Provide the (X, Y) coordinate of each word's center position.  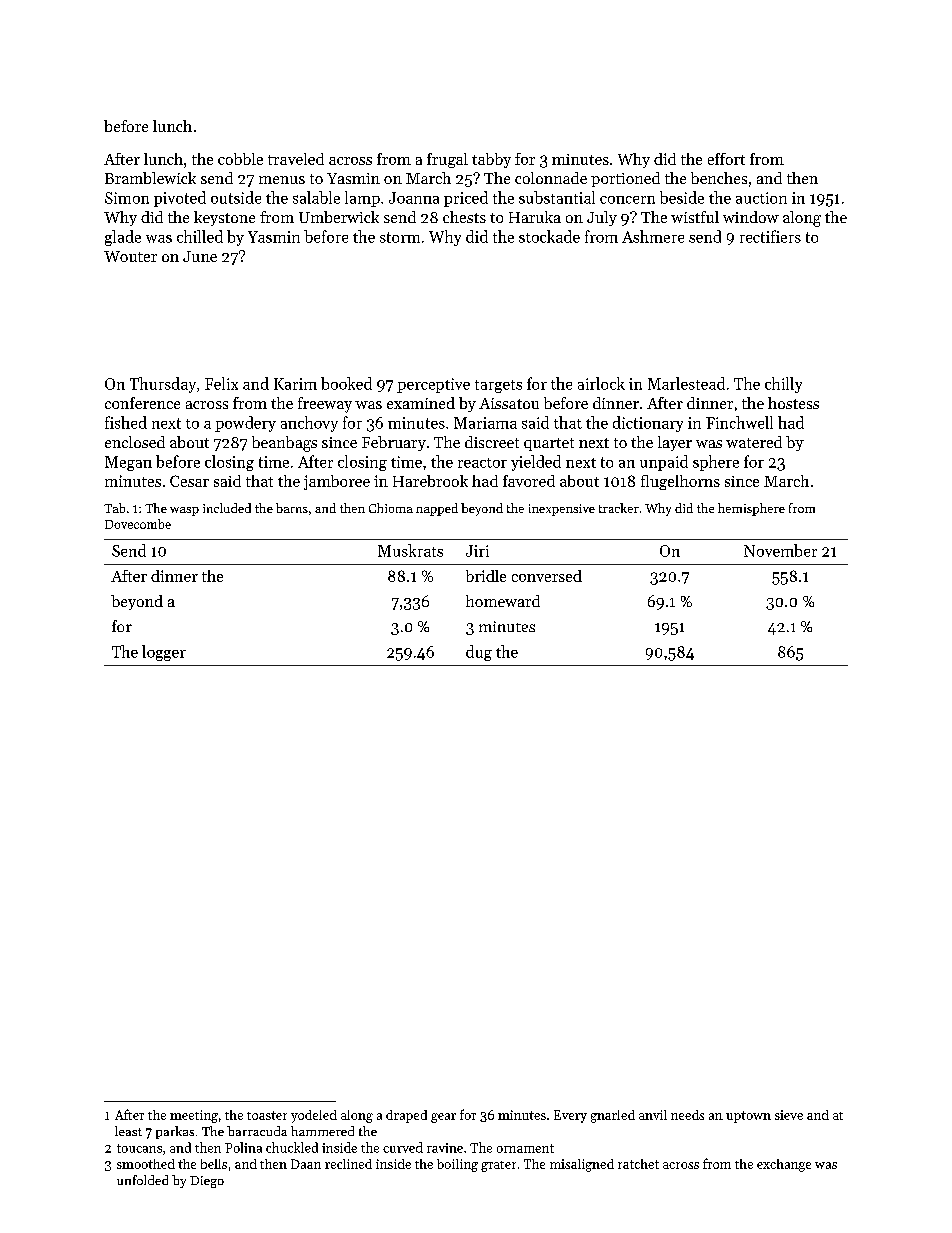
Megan (128, 463)
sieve (789, 1115)
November (780, 550)
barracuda (257, 1131)
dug (479, 653)
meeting (194, 1116)
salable (316, 197)
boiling (457, 1165)
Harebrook (430, 481)
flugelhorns (680, 482)
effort (726, 159)
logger (164, 653)
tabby (491, 160)
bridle (486, 576)
